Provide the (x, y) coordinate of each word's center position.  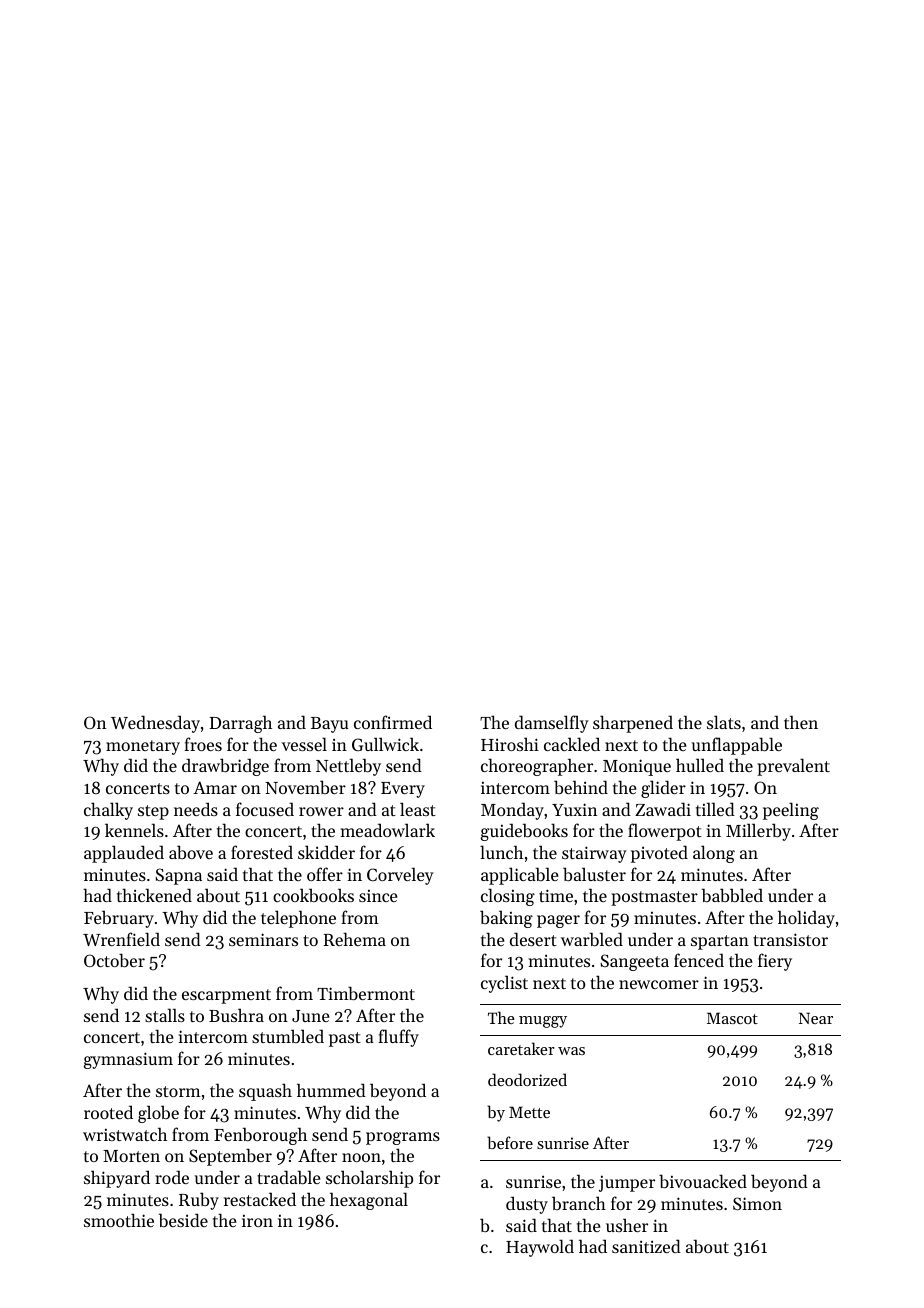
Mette (529, 1112)
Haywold (540, 1248)
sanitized (646, 1246)
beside (183, 1220)
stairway (594, 854)
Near (816, 1018)
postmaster (654, 898)
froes (203, 744)
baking (506, 919)
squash (265, 1092)
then (801, 722)
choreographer (537, 767)
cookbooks (313, 895)
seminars (263, 939)
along (714, 854)
